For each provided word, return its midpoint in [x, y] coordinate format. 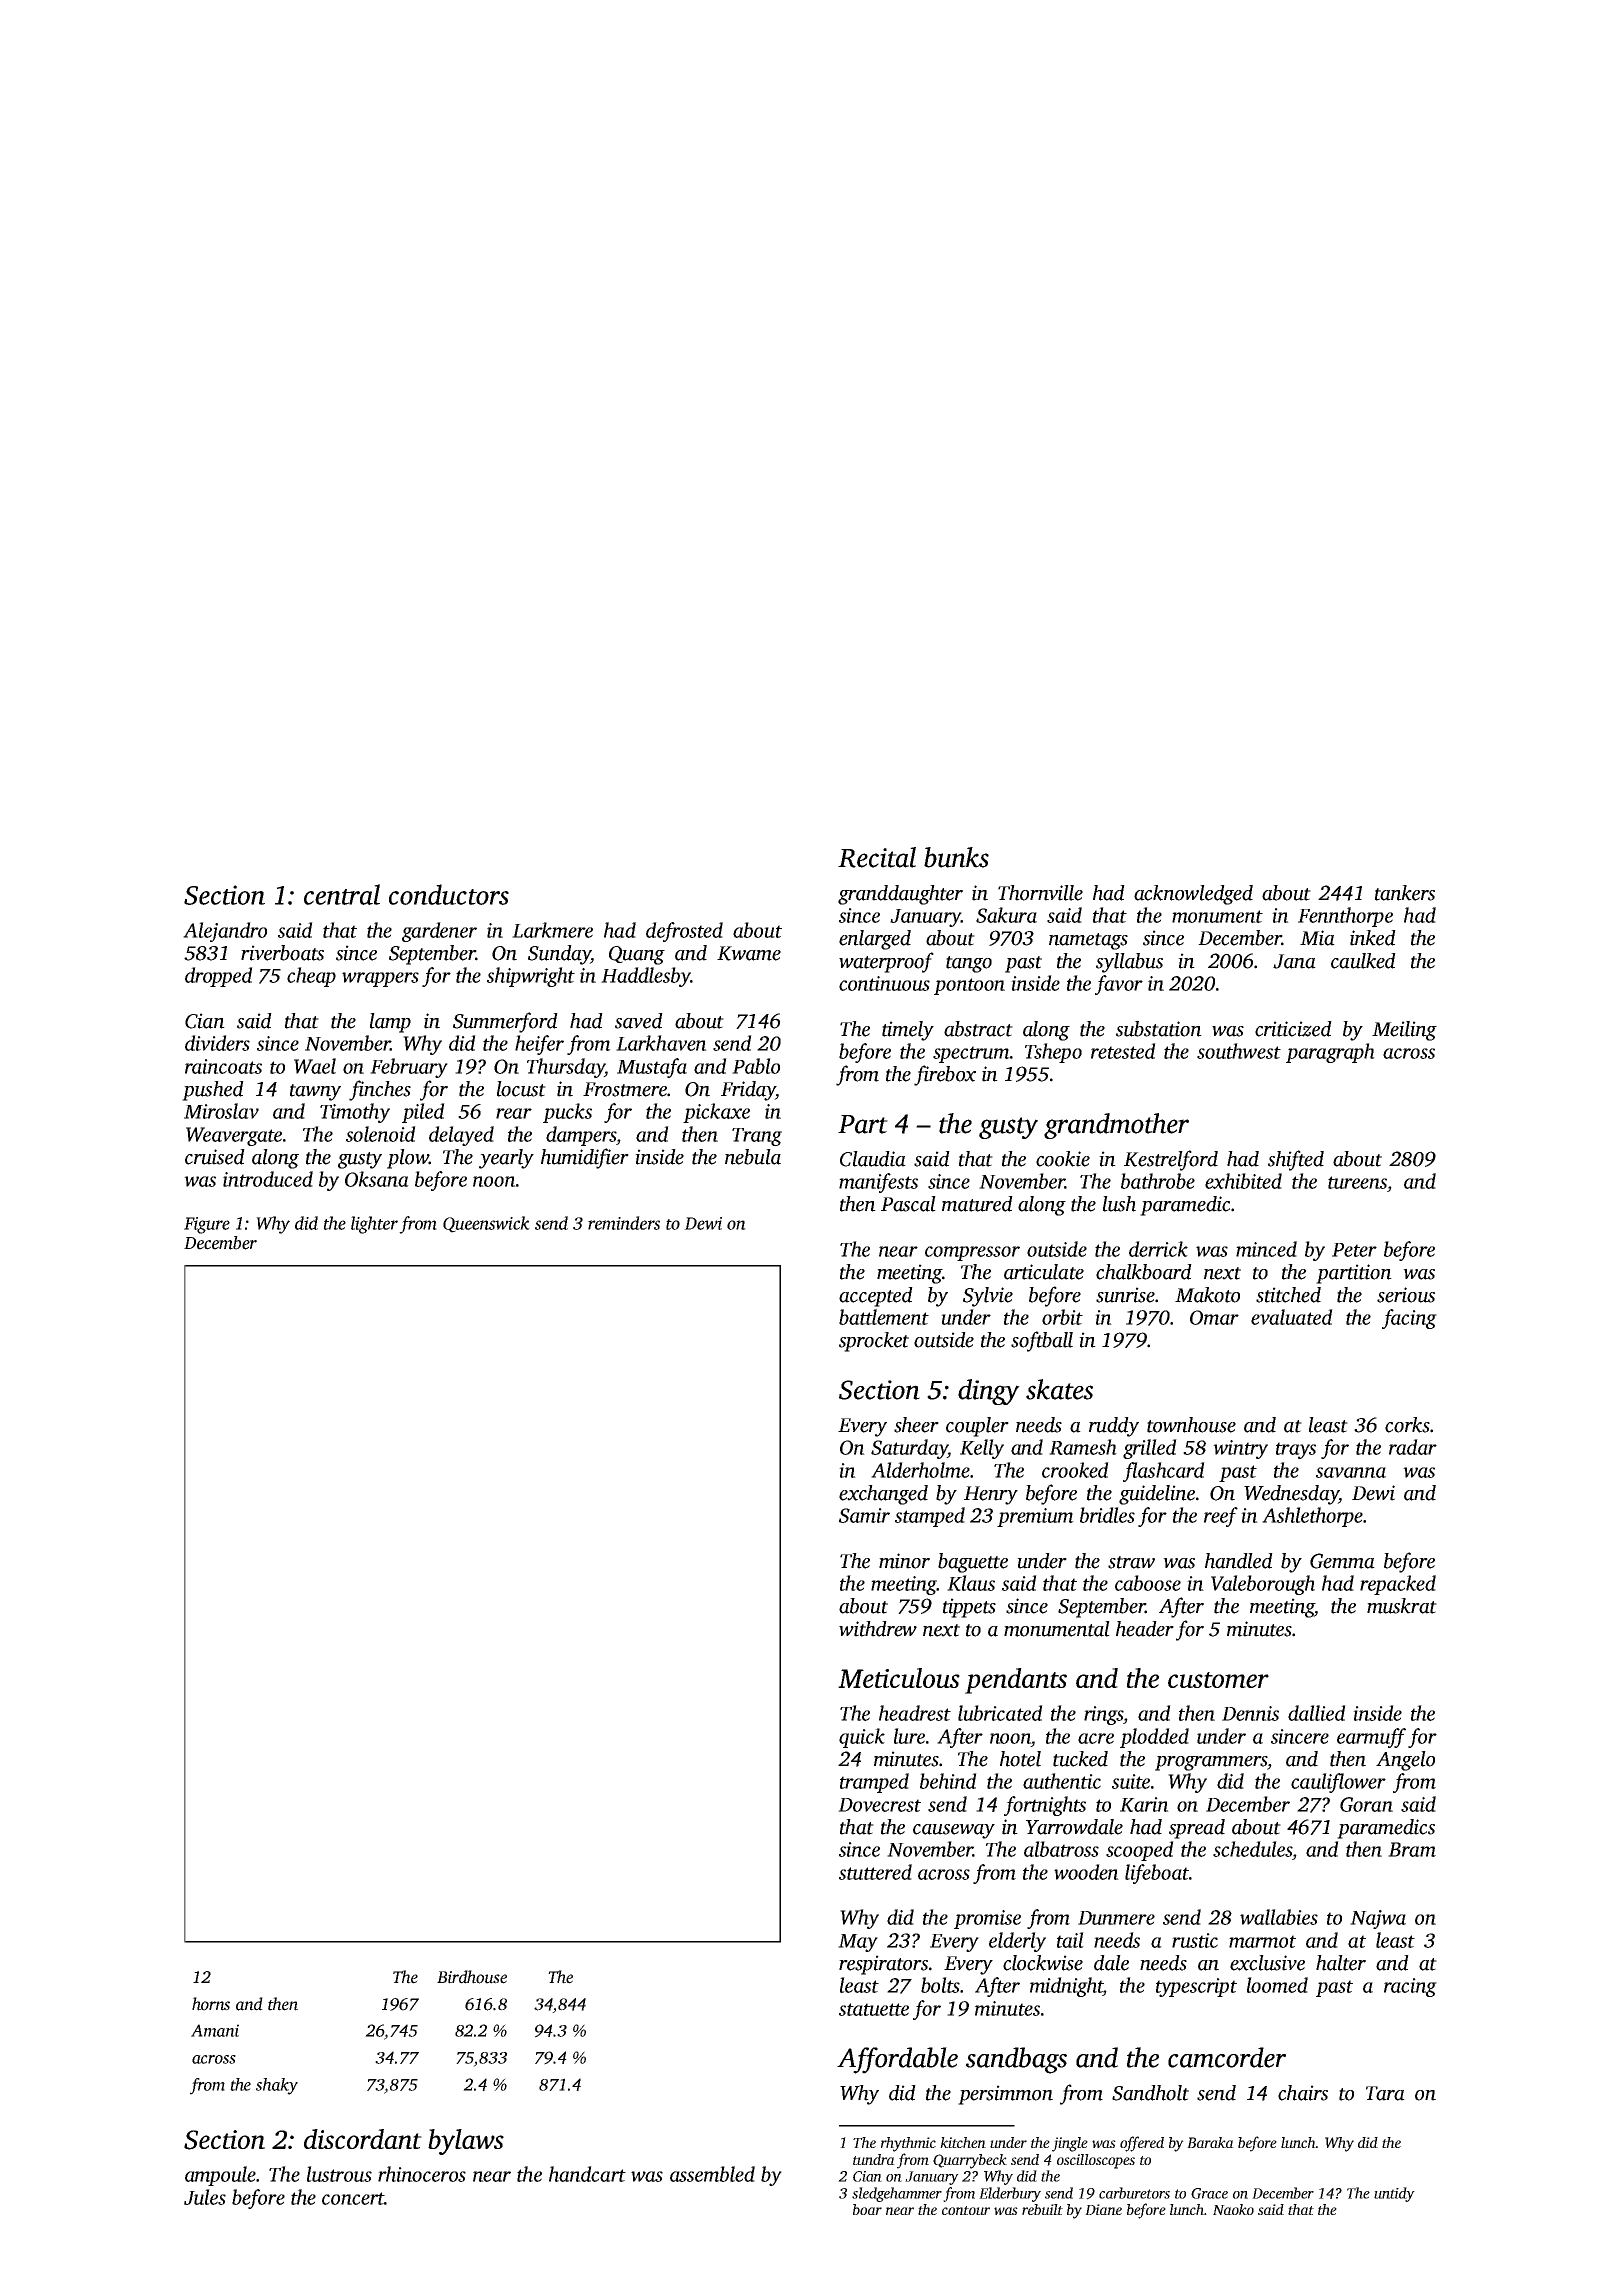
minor [904, 1561]
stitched [1288, 1295]
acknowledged [1193, 895]
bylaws [466, 2142]
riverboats [282, 953]
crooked [1075, 1470]
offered [1142, 2144]
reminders [624, 1223]
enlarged [875, 940]
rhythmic [908, 2144]
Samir [864, 1515]
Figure [207, 1225]
